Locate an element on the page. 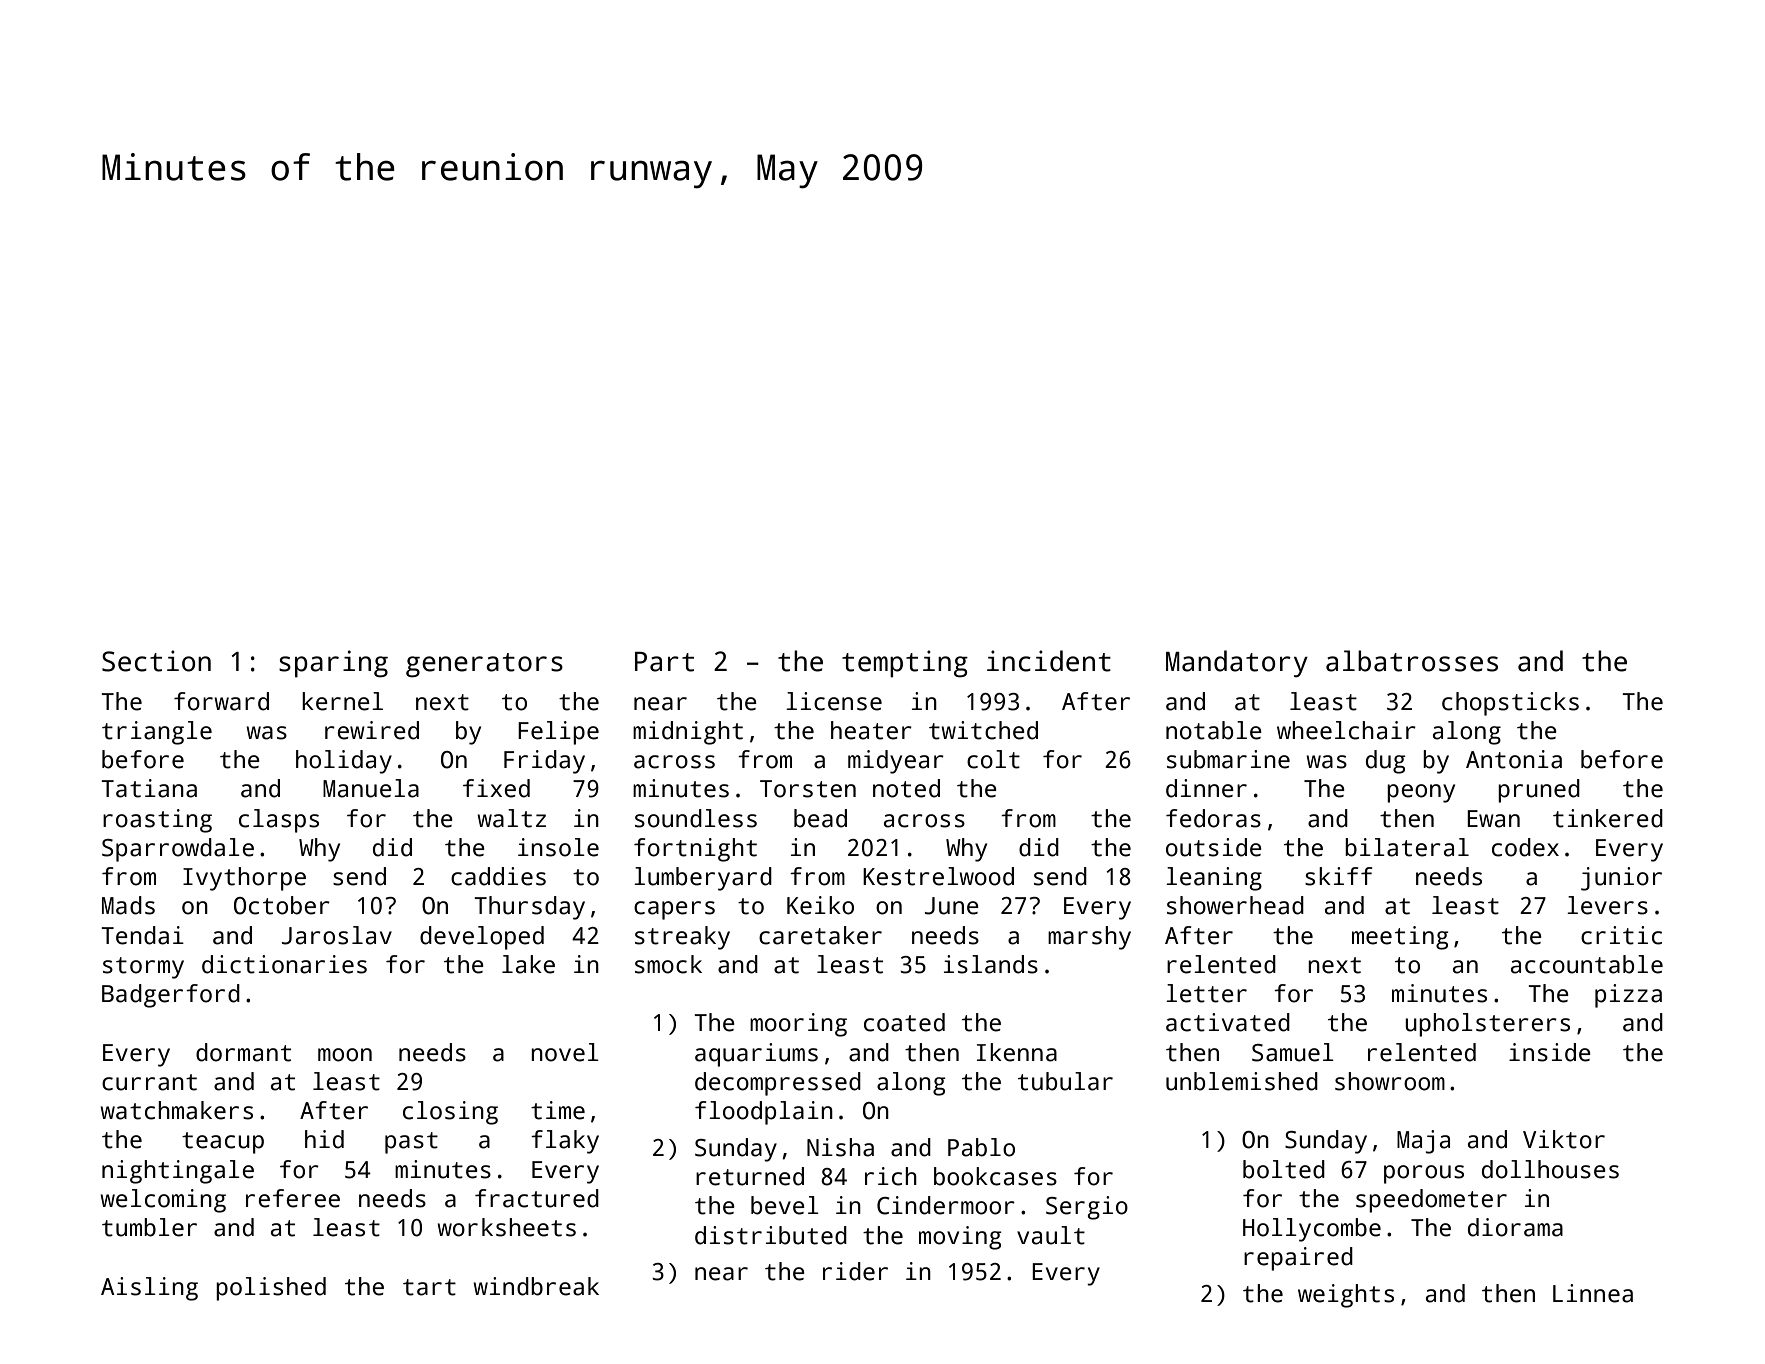  Aisling is located at coordinates (149, 1289).
